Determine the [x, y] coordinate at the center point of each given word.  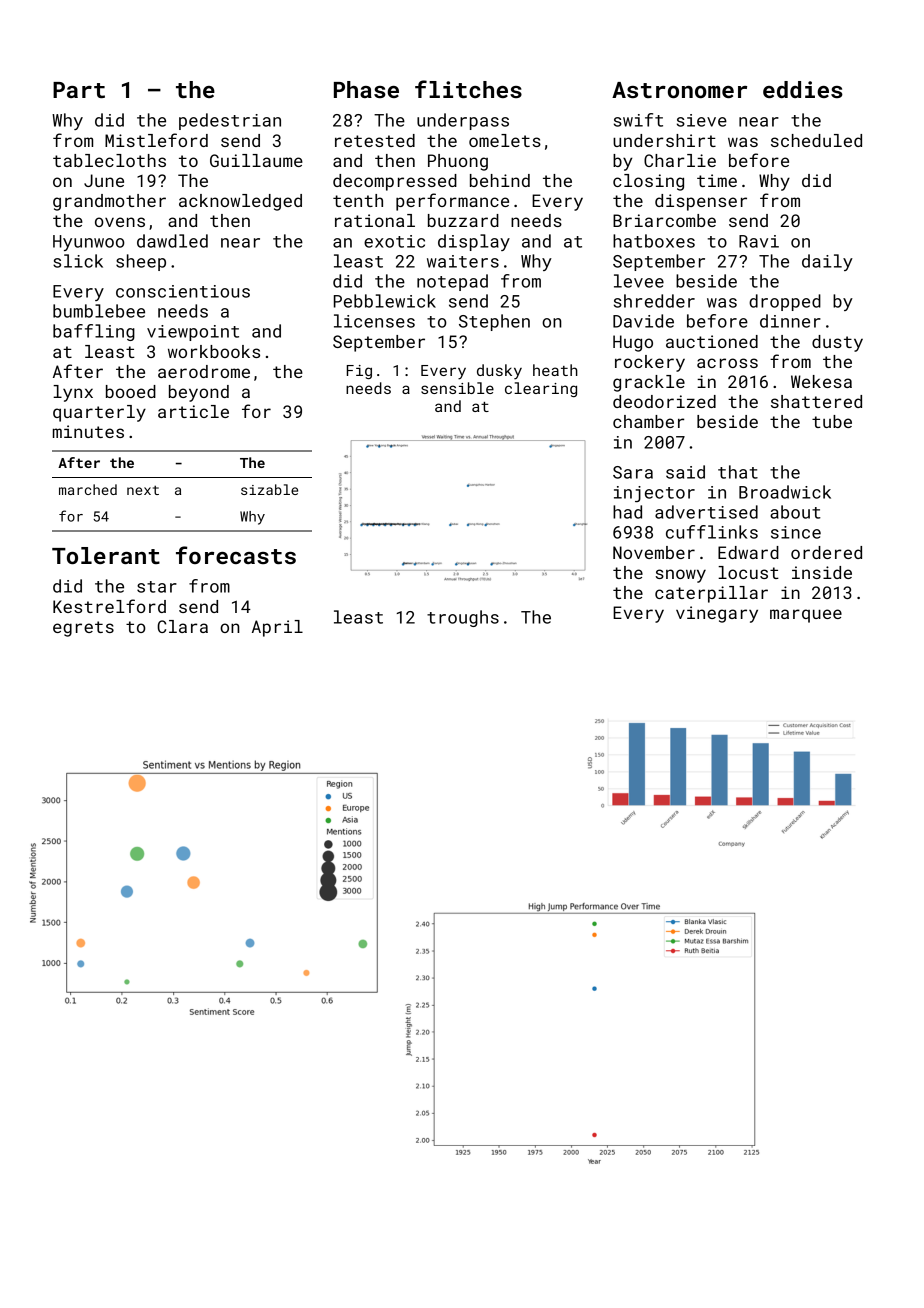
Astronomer [679, 90]
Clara [182, 626]
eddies [803, 89]
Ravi [759, 241]
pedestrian [230, 121]
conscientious [183, 291]
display [474, 242]
